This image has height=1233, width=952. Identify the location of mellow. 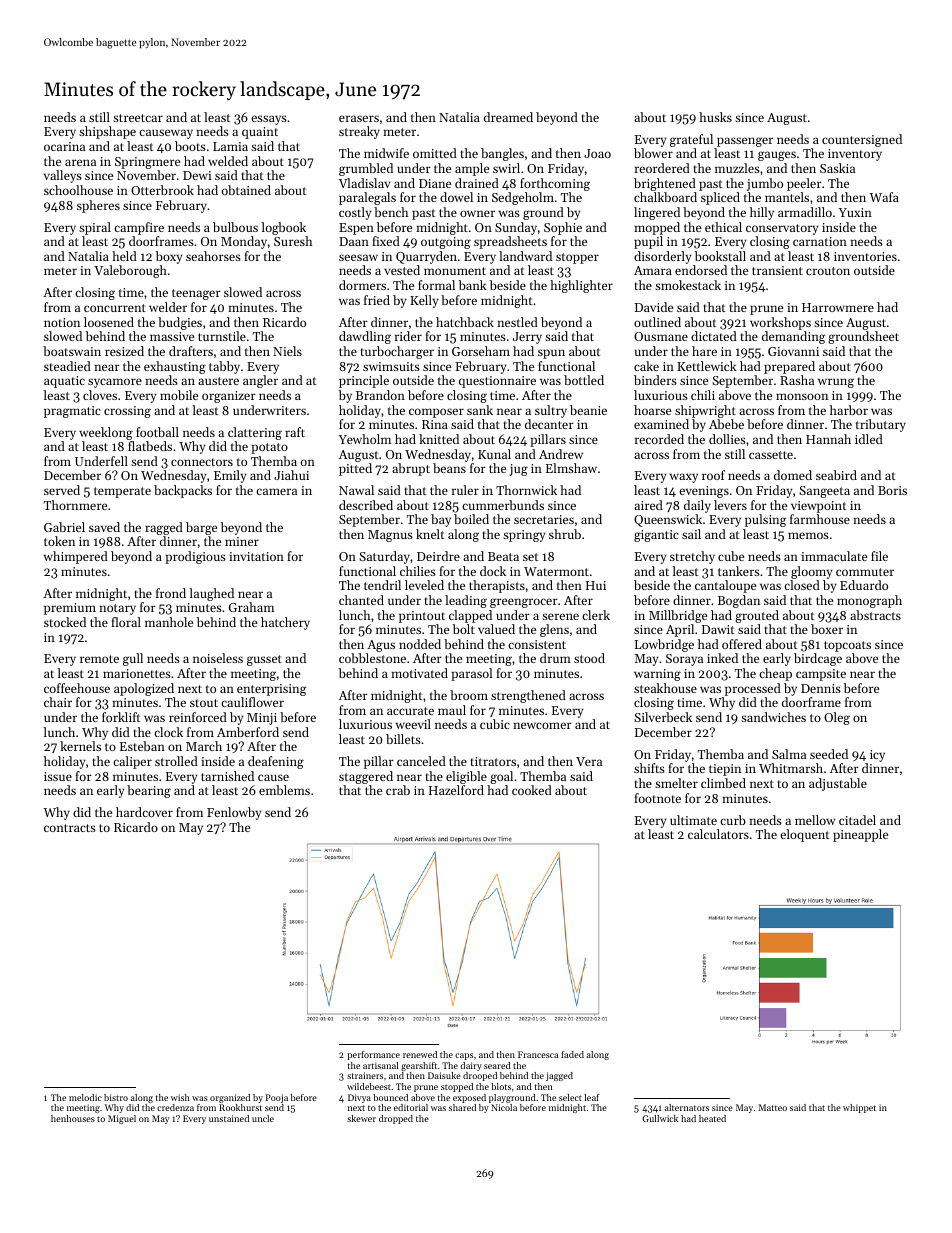
(815, 820).
